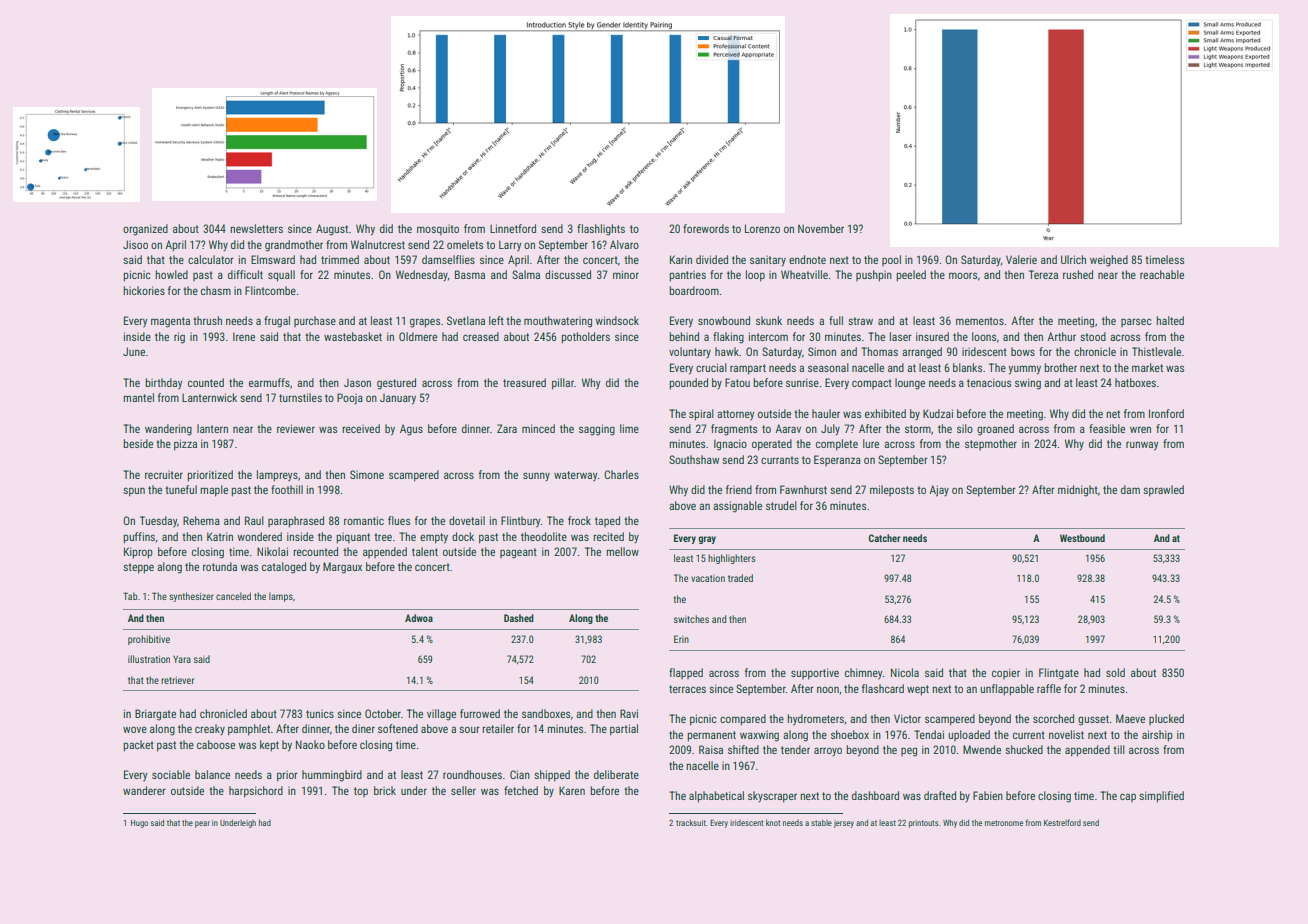  Describe the element at coordinates (139, 824) in the screenshot. I see `Hugo` at that location.
